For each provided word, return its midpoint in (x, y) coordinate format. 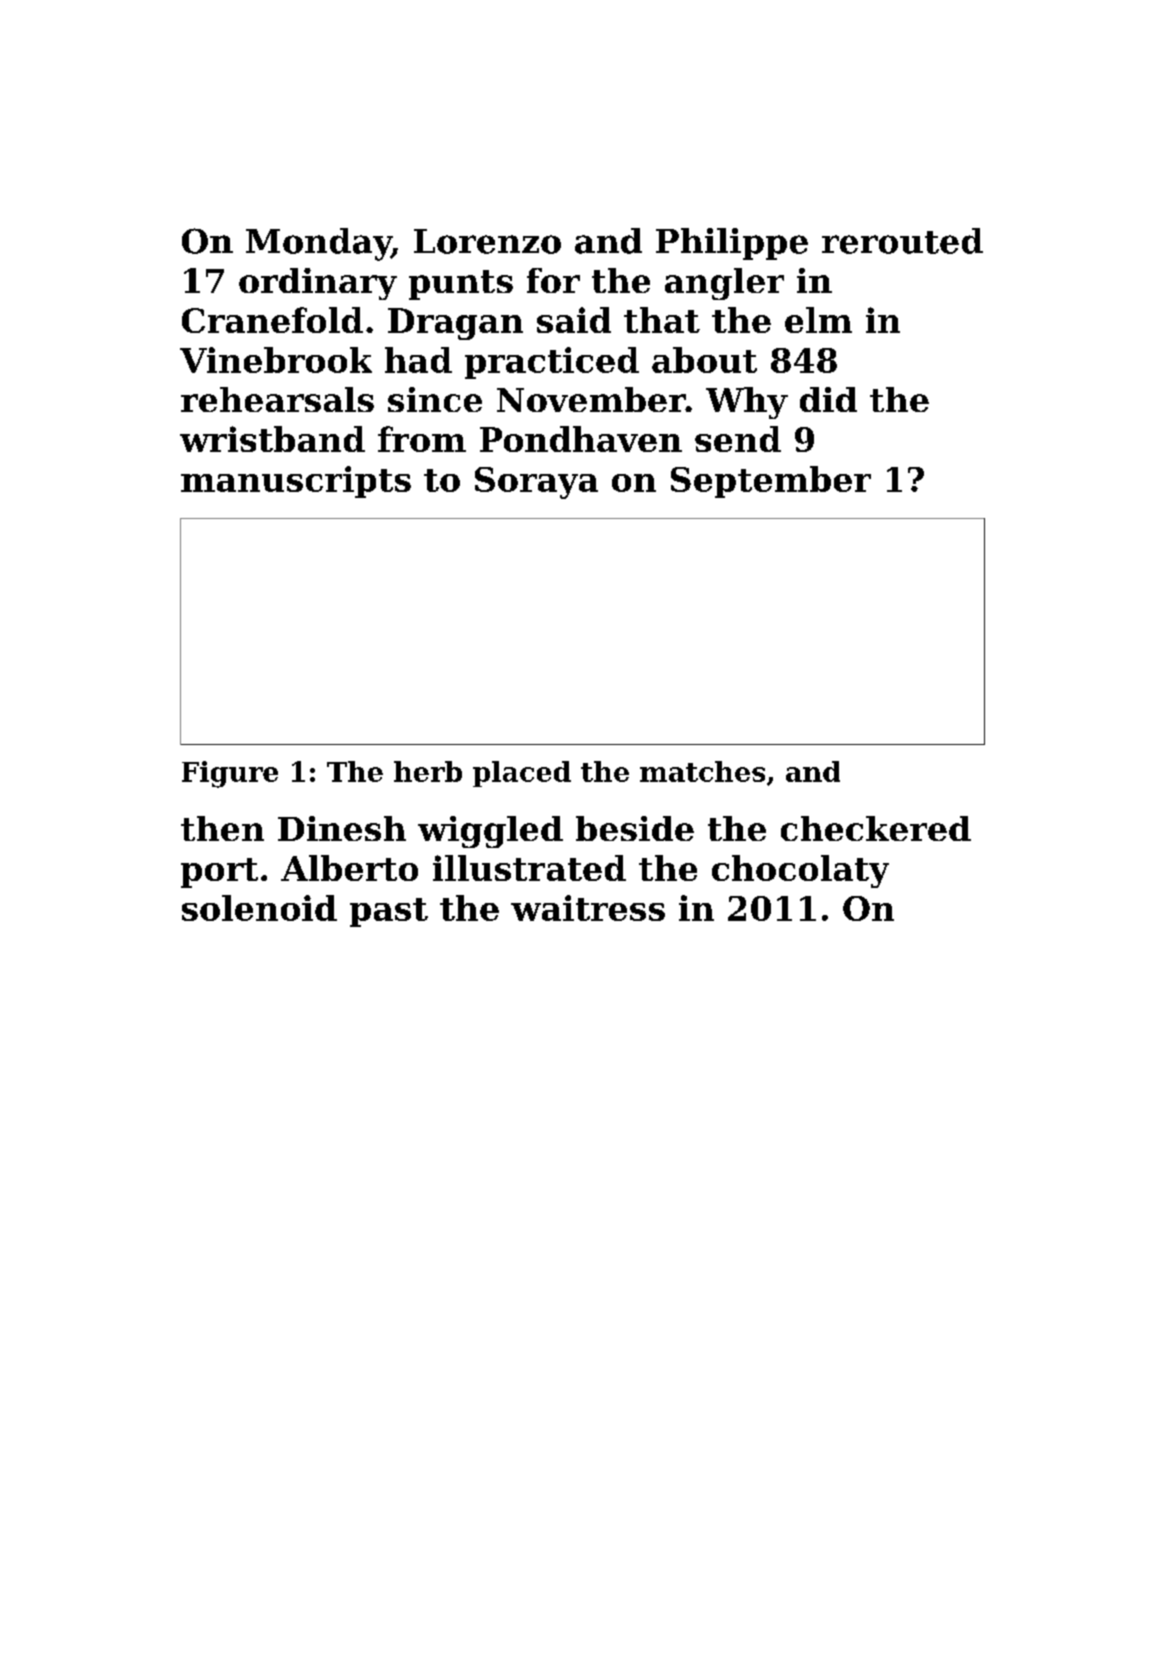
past (389, 912)
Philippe (732, 244)
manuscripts (296, 482)
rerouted (902, 241)
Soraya (536, 483)
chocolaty (800, 871)
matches (702, 771)
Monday (319, 244)
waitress (588, 908)
